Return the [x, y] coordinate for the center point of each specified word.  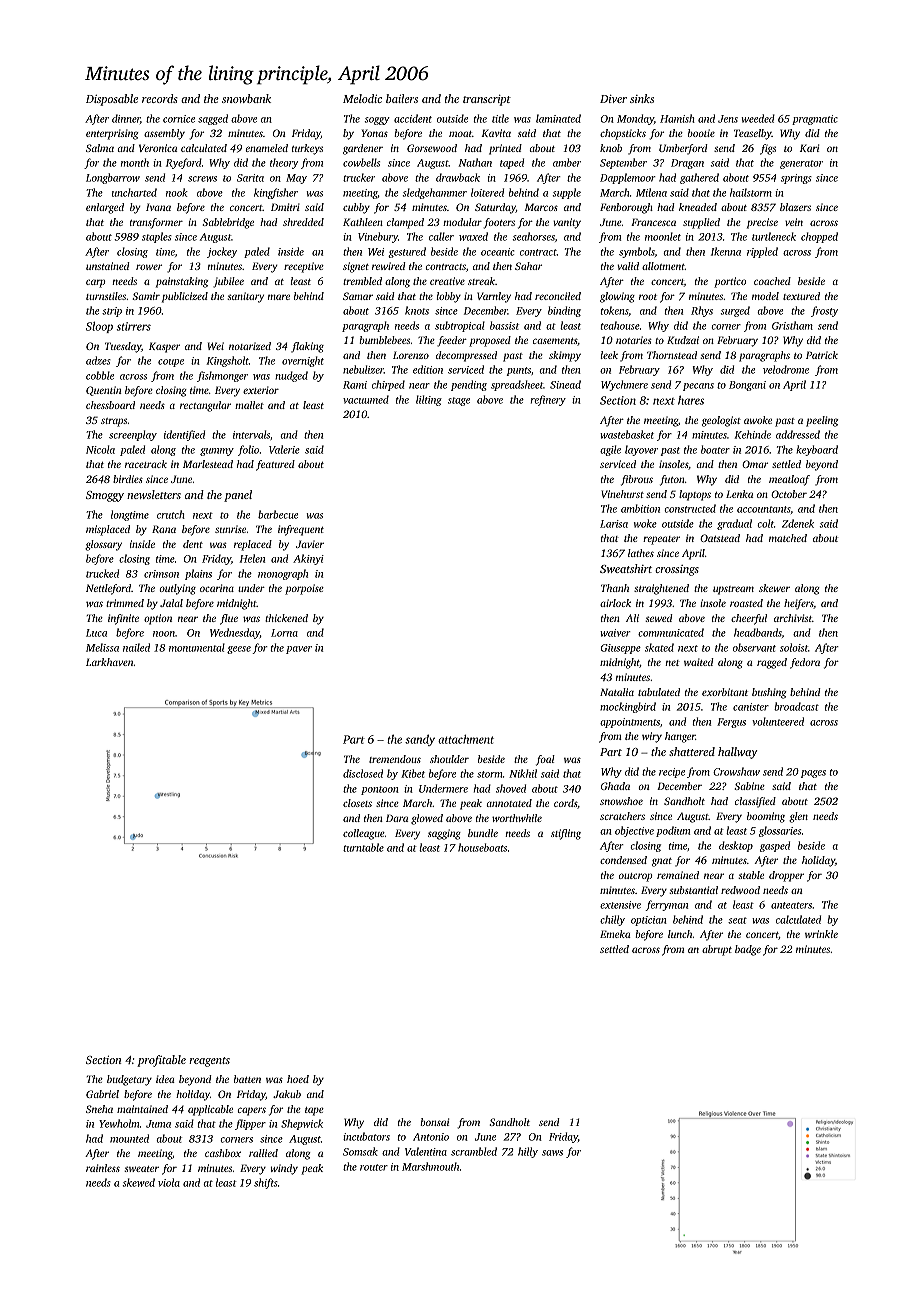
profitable [161, 1061]
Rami [355, 385]
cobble [100, 375]
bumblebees [384, 340]
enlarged [105, 208]
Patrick [822, 355]
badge [748, 950]
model [765, 296]
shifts [266, 1183]
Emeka [615, 934]
